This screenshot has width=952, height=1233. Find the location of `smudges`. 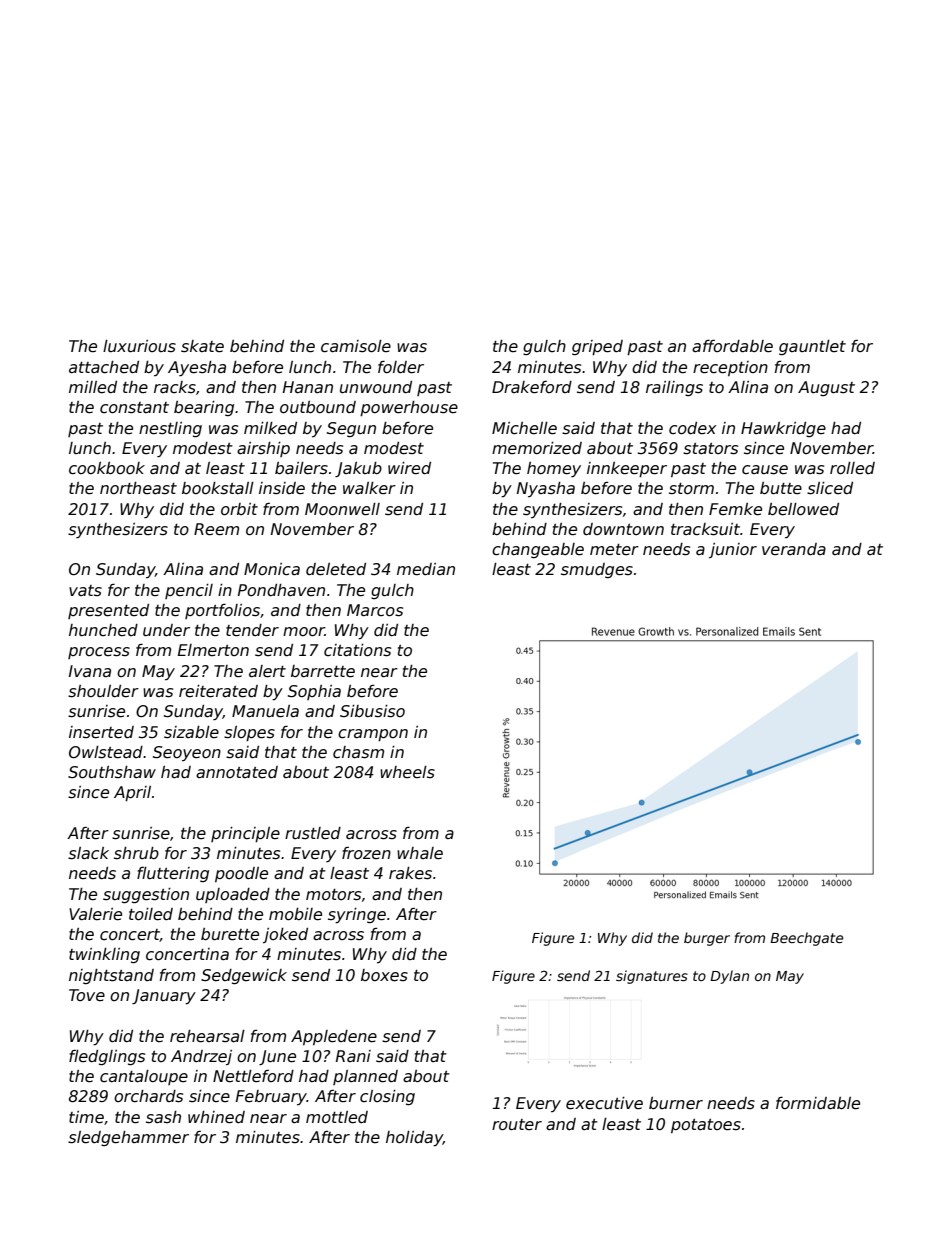

smudges is located at coordinates (597, 570).
